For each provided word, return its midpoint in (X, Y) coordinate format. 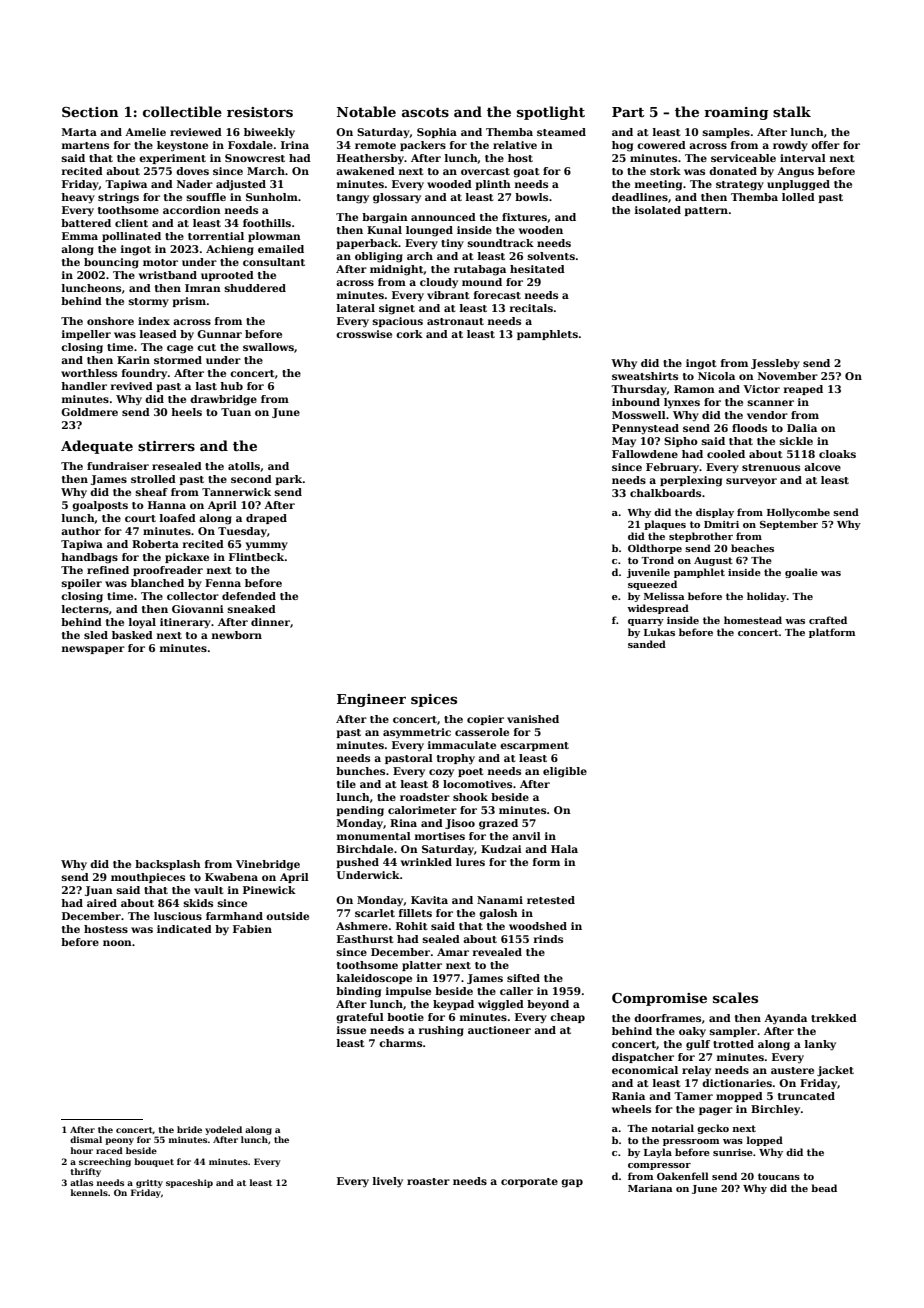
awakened (365, 171)
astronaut (455, 321)
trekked (834, 1018)
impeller (86, 335)
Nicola (716, 376)
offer (825, 145)
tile (346, 784)
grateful (360, 1018)
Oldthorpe (655, 549)
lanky (820, 1045)
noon (117, 943)
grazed (498, 824)
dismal (86, 1139)
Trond (657, 560)
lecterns (85, 609)
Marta (79, 132)
